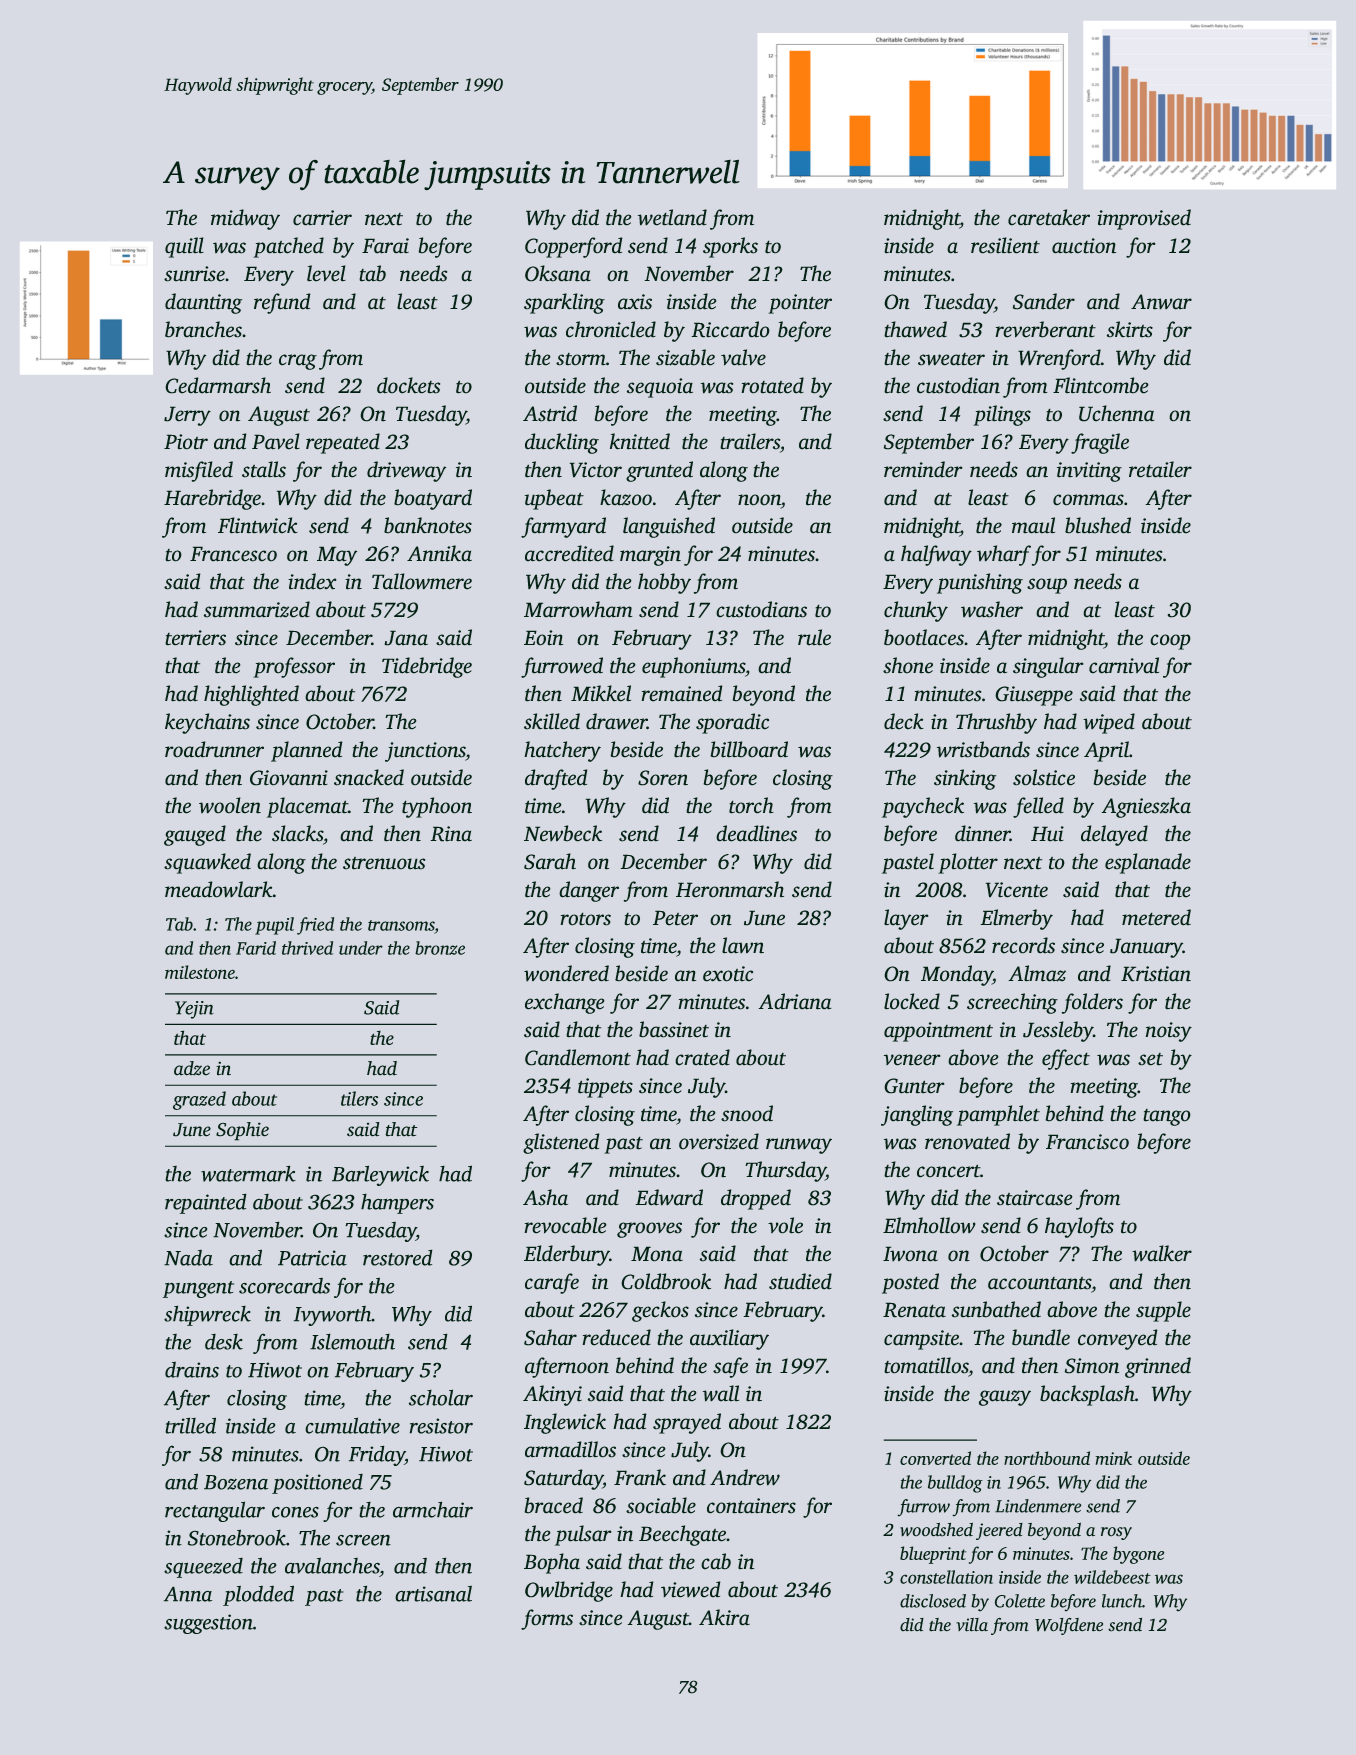 The width and height of the screenshot is (1356, 1755). I want to click on carrier, so click(322, 218).
